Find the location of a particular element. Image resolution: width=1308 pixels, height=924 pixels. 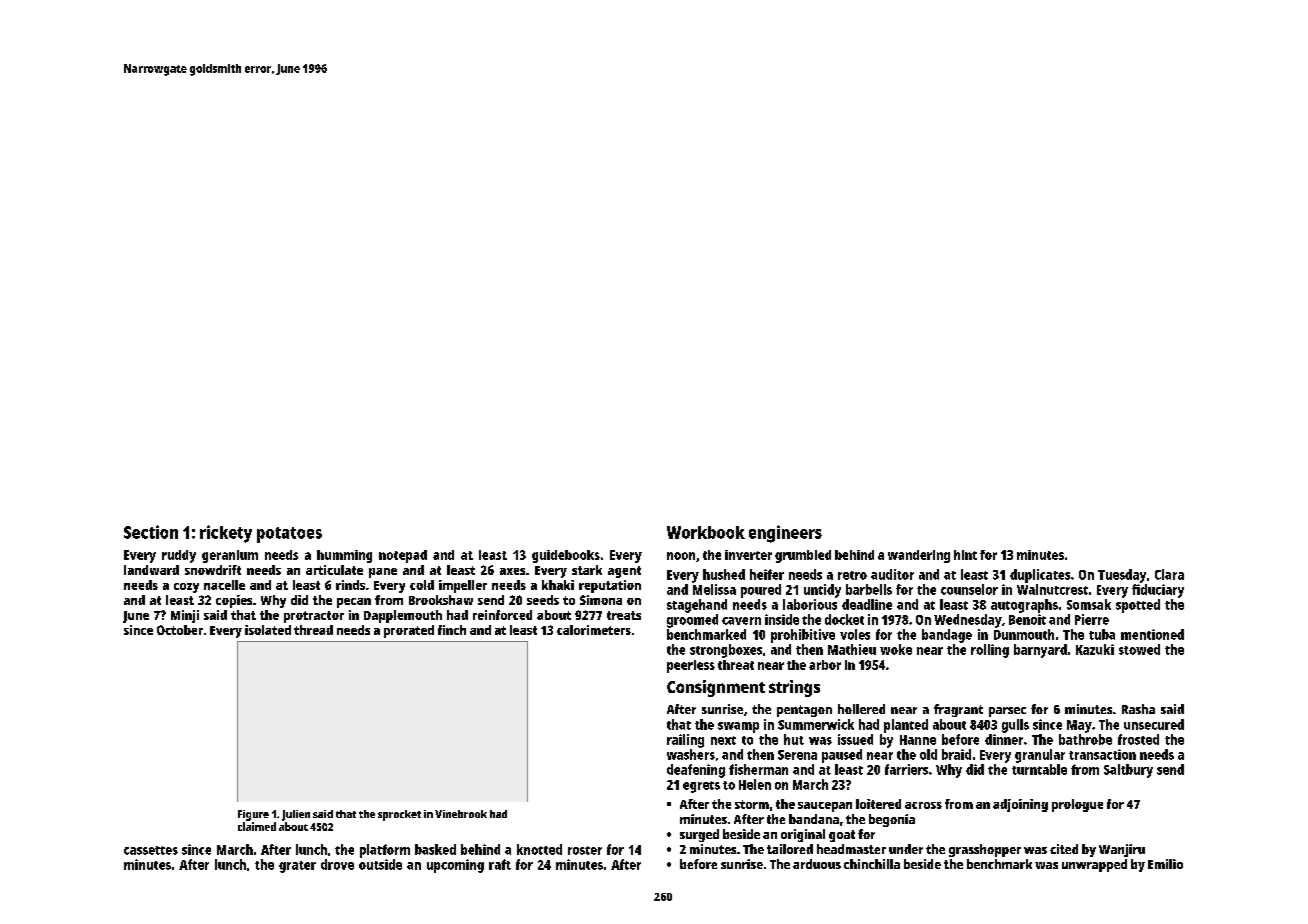

Workbook is located at coordinates (706, 532).
